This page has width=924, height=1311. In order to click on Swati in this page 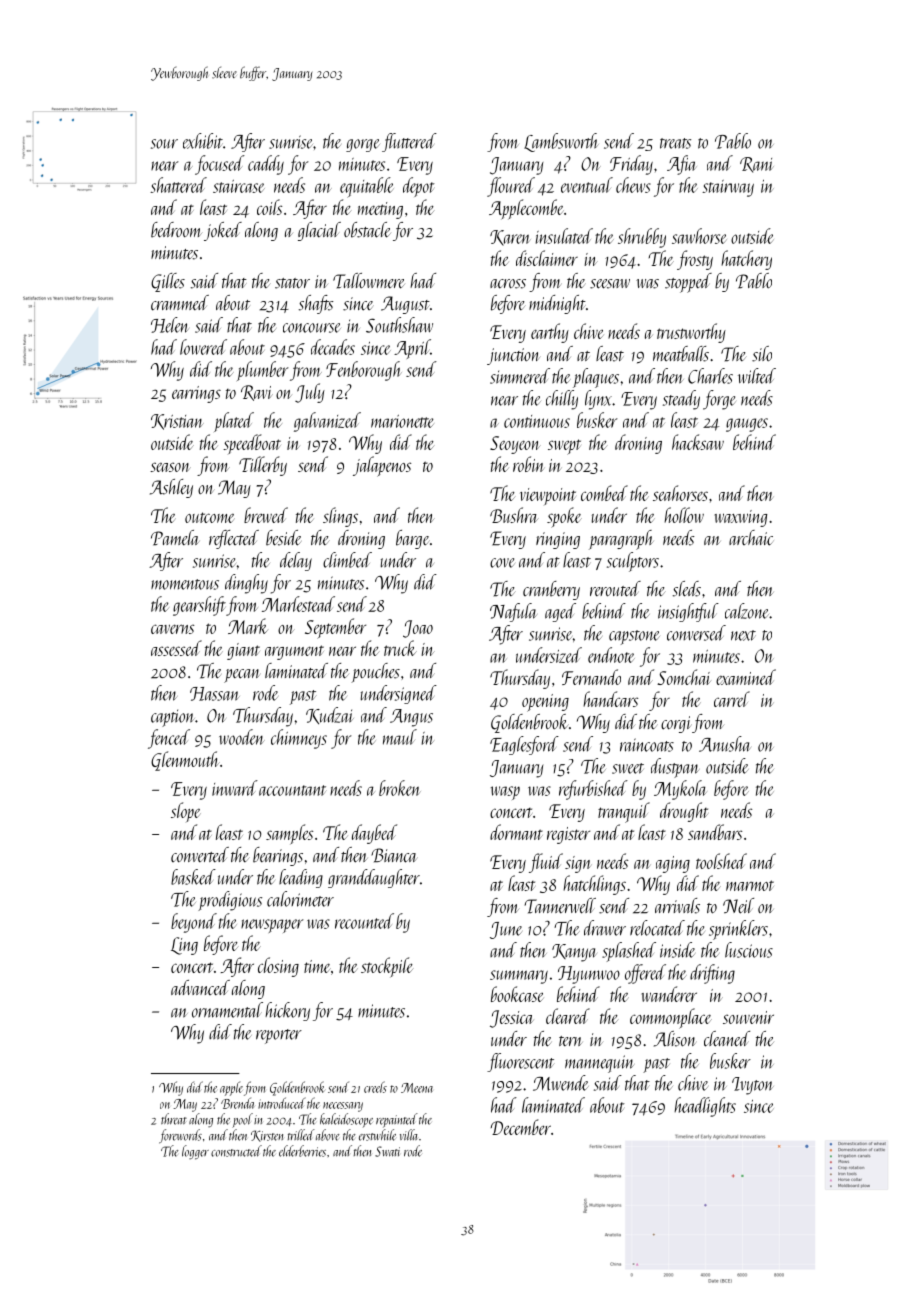, I will do `click(387, 1151)`.
